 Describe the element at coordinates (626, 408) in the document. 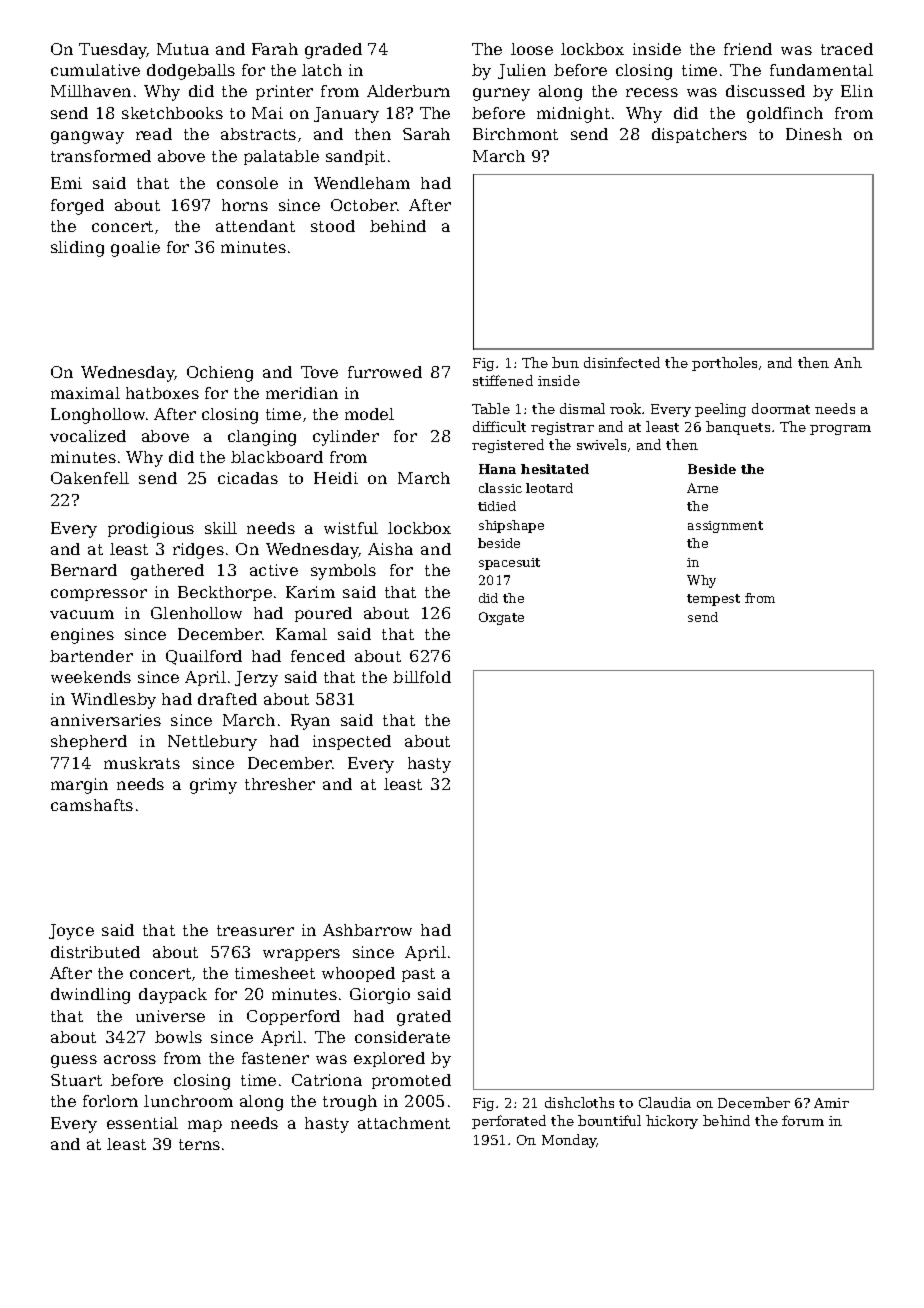

I see `rook` at that location.
